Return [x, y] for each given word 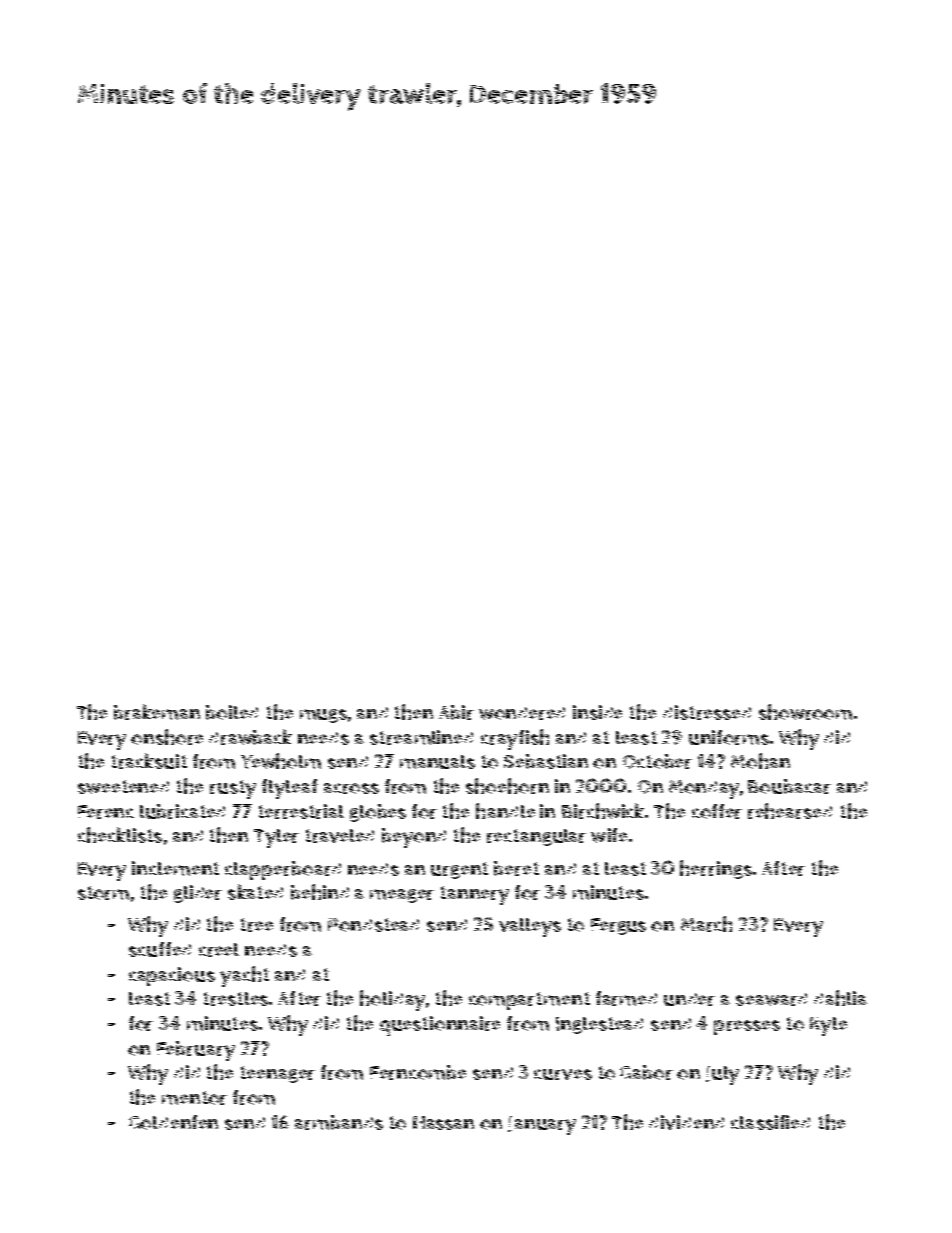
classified [770, 1122]
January [542, 1125]
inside [597, 712]
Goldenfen [173, 1122]
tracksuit [149, 761]
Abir [456, 712]
